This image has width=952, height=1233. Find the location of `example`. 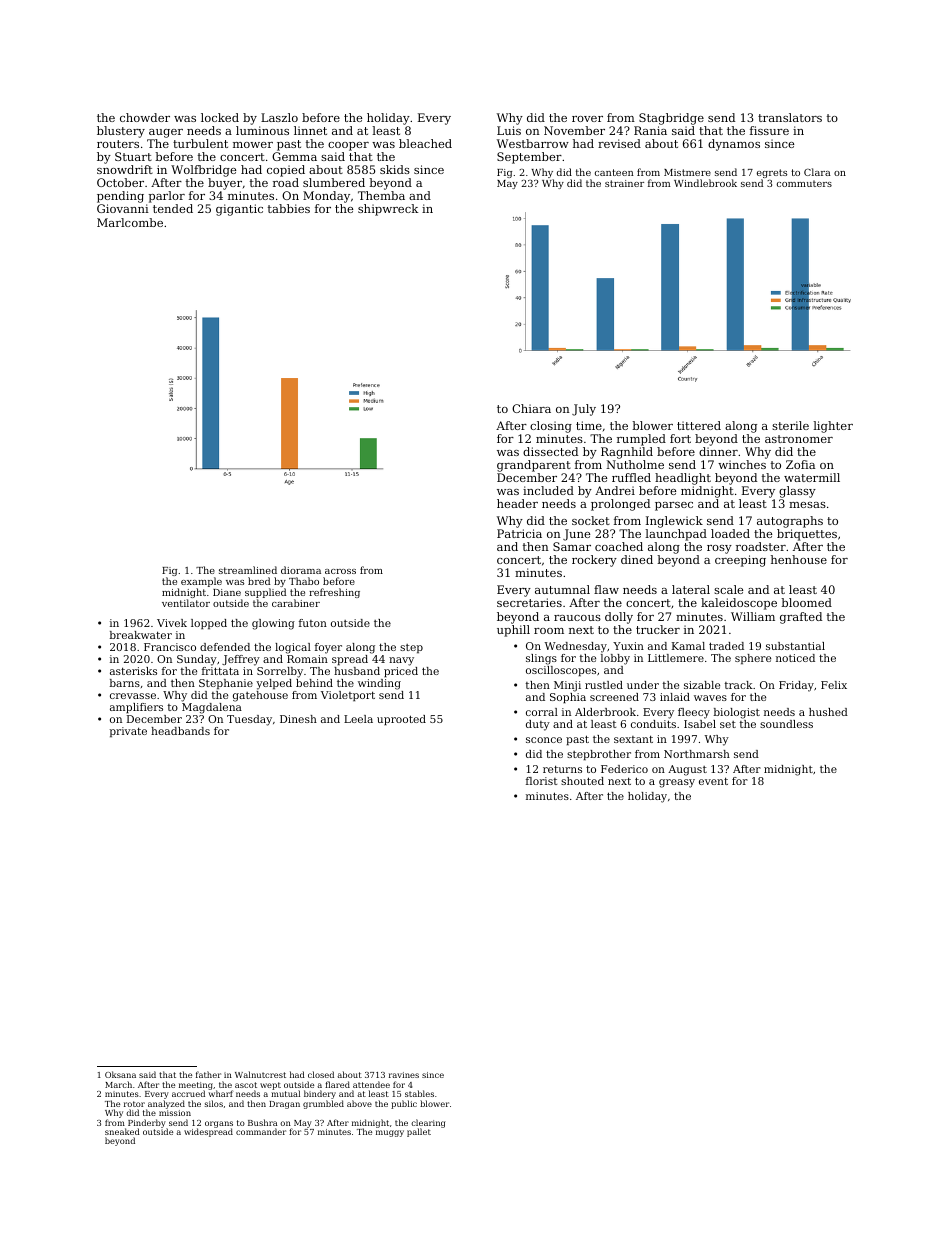

example is located at coordinates (201, 583).
